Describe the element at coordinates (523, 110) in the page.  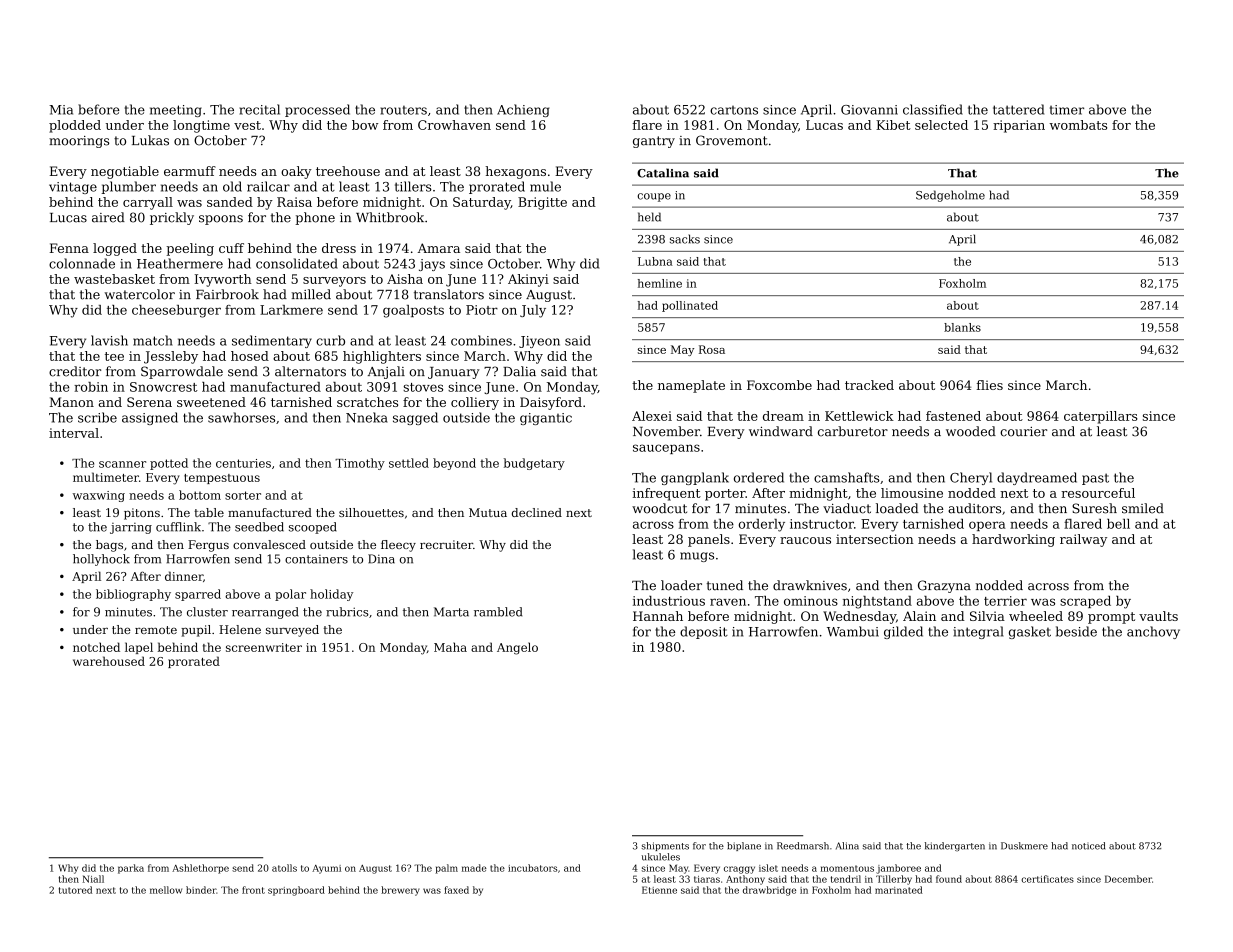
I see `Achieng` at that location.
